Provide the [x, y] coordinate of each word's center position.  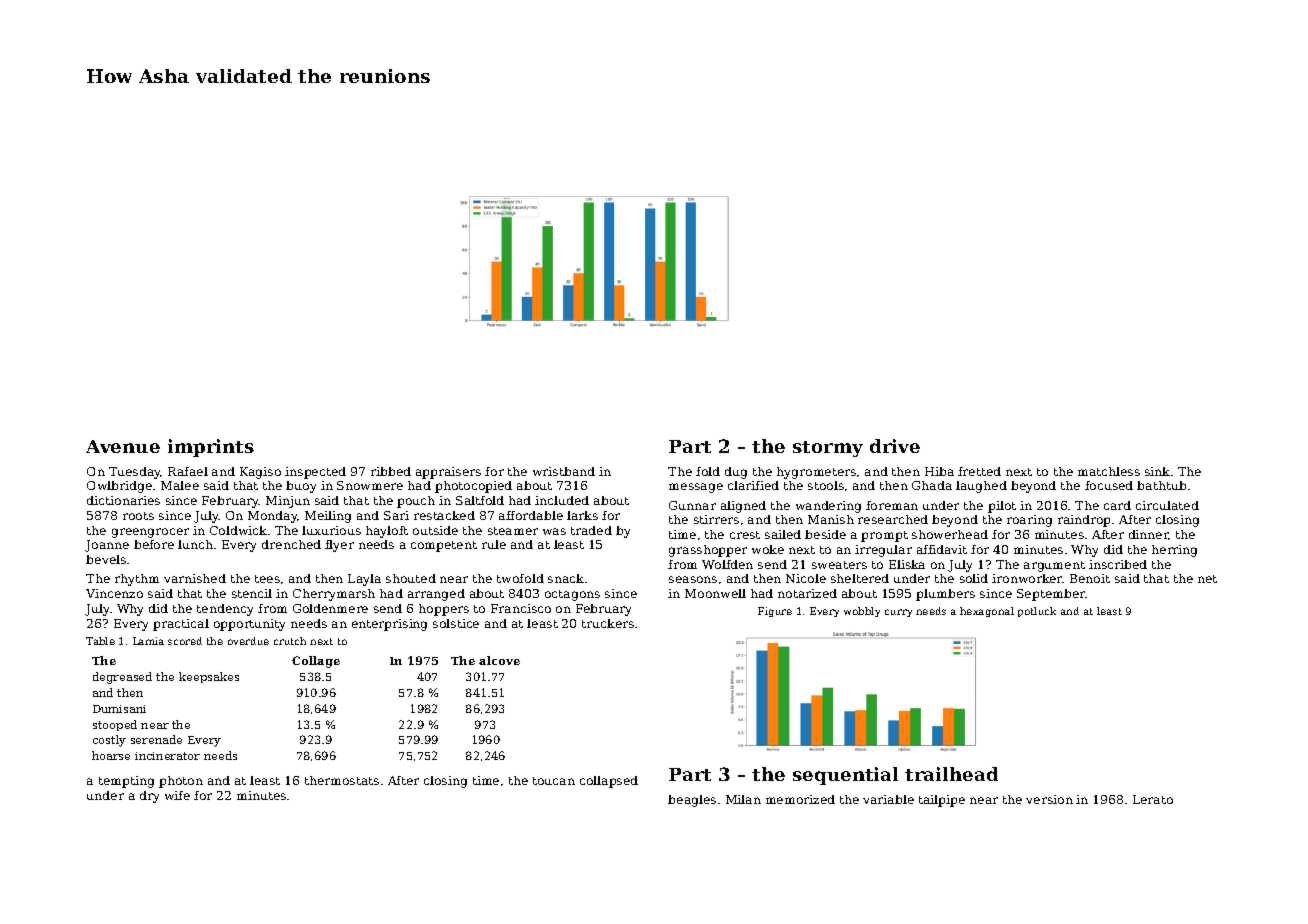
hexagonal [987, 612]
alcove [499, 660]
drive [895, 446]
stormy [828, 449]
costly [109, 741]
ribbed [391, 471]
